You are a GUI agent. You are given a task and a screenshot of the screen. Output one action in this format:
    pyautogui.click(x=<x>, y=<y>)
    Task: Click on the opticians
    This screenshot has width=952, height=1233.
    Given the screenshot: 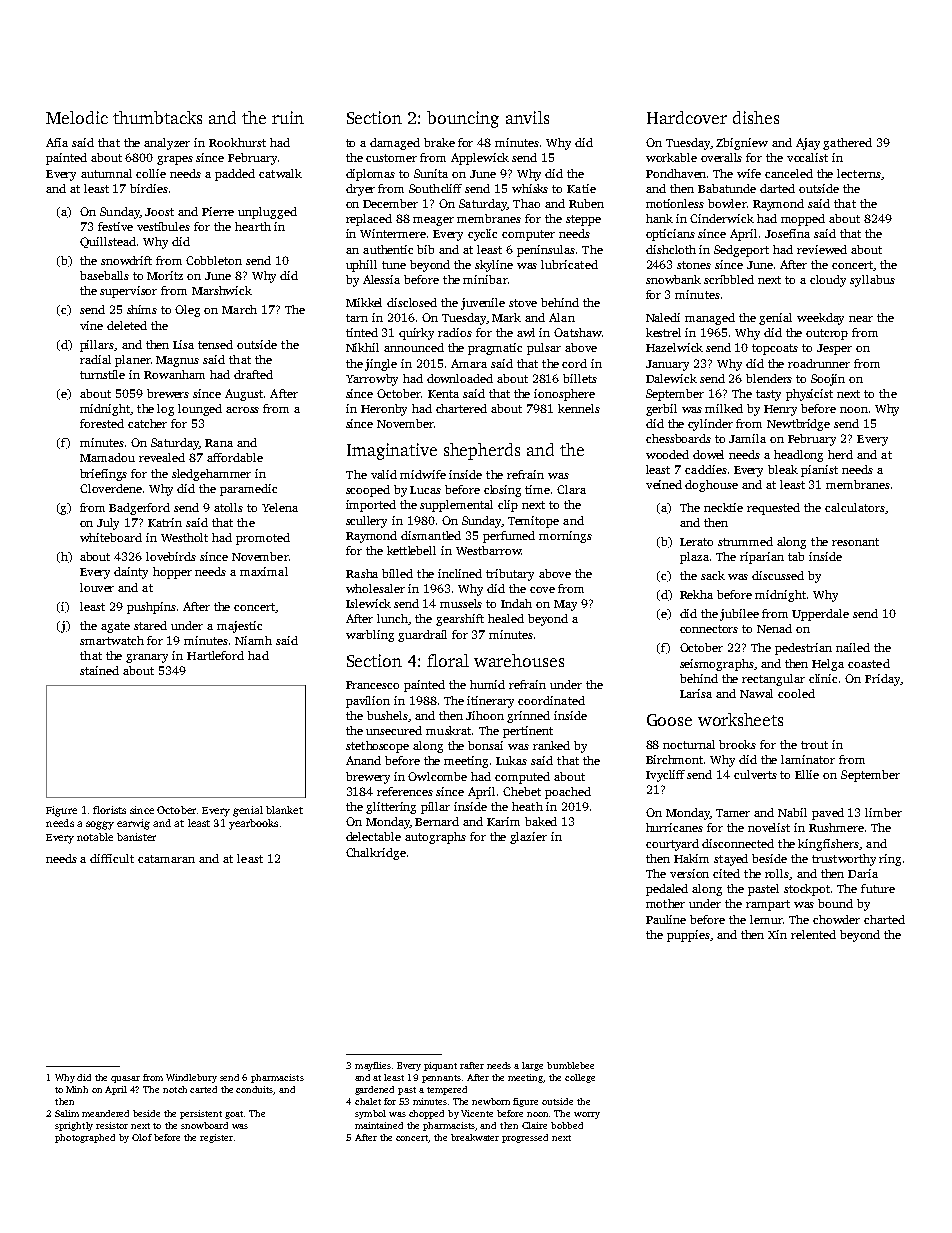 What is the action you would take?
    pyautogui.click(x=670, y=235)
